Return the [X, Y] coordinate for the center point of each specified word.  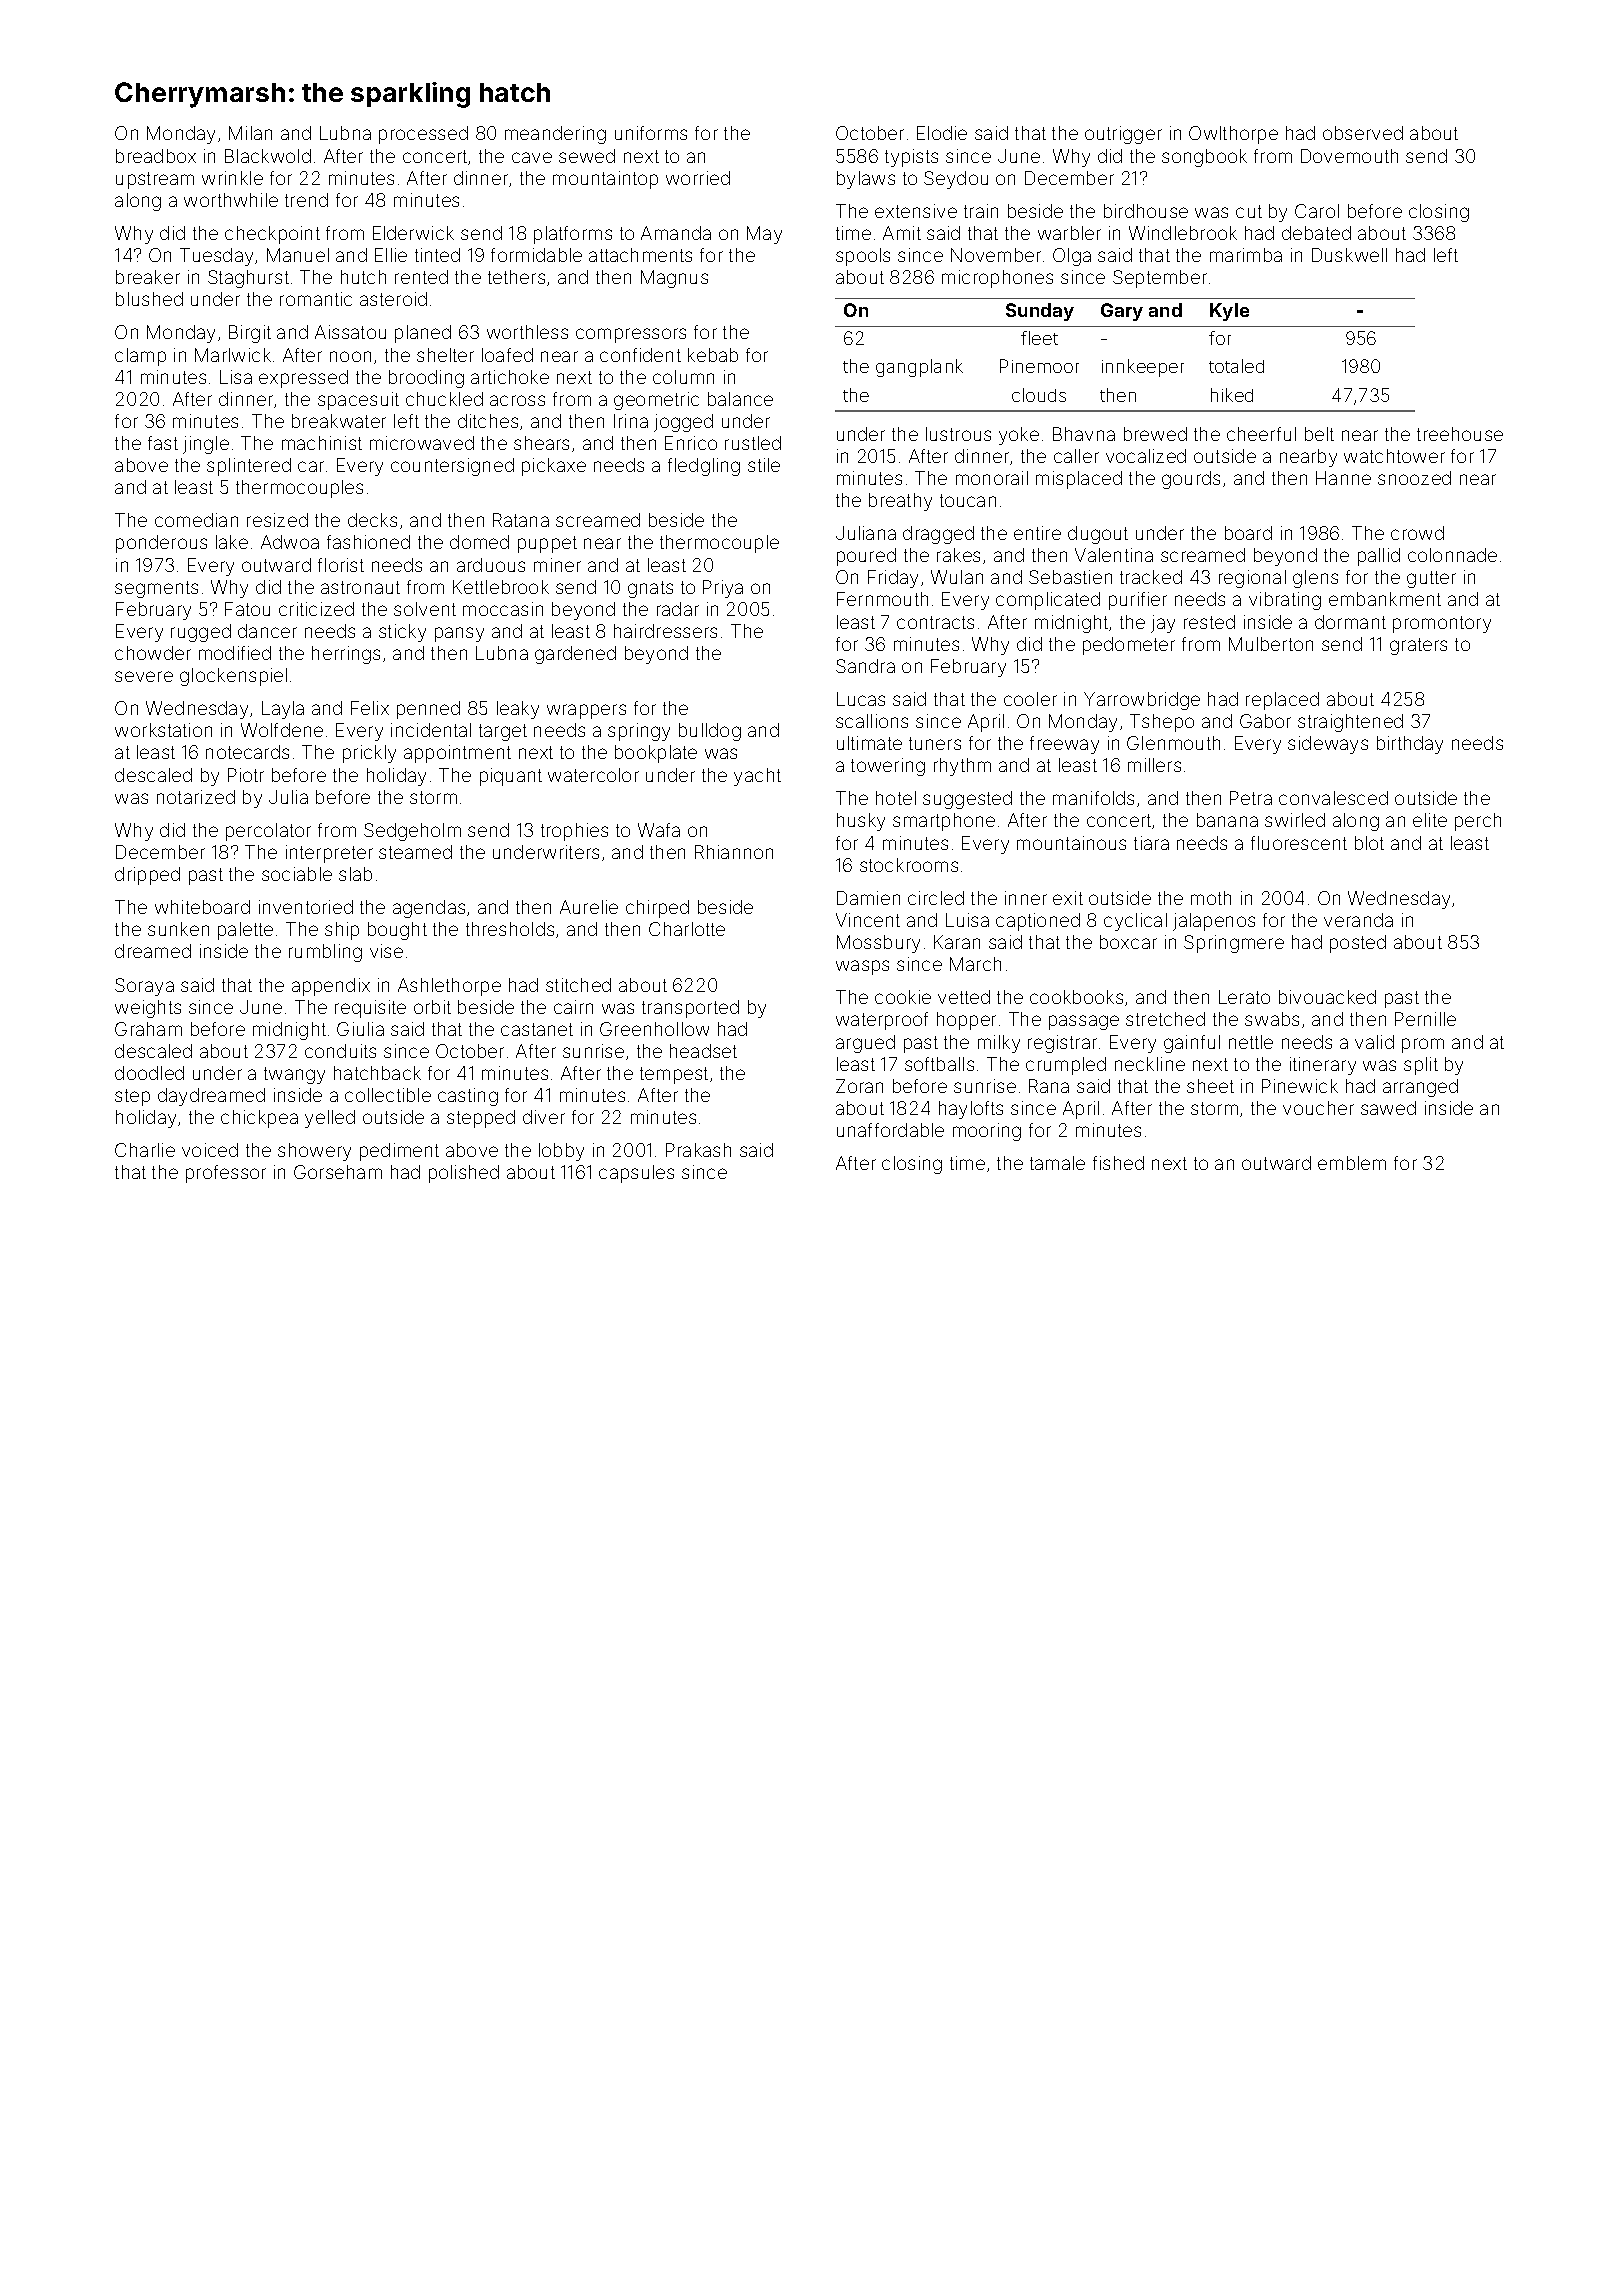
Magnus [674, 279]
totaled [1236, 366]
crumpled [1066, 1066]
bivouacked [1327, 997]
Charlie [145, 1150]
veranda [1358, 920]
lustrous [958, 434]
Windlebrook [1183, 233]
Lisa [236, 377]
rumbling [325, 953]
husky [861, 822]
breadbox [156, 156]
